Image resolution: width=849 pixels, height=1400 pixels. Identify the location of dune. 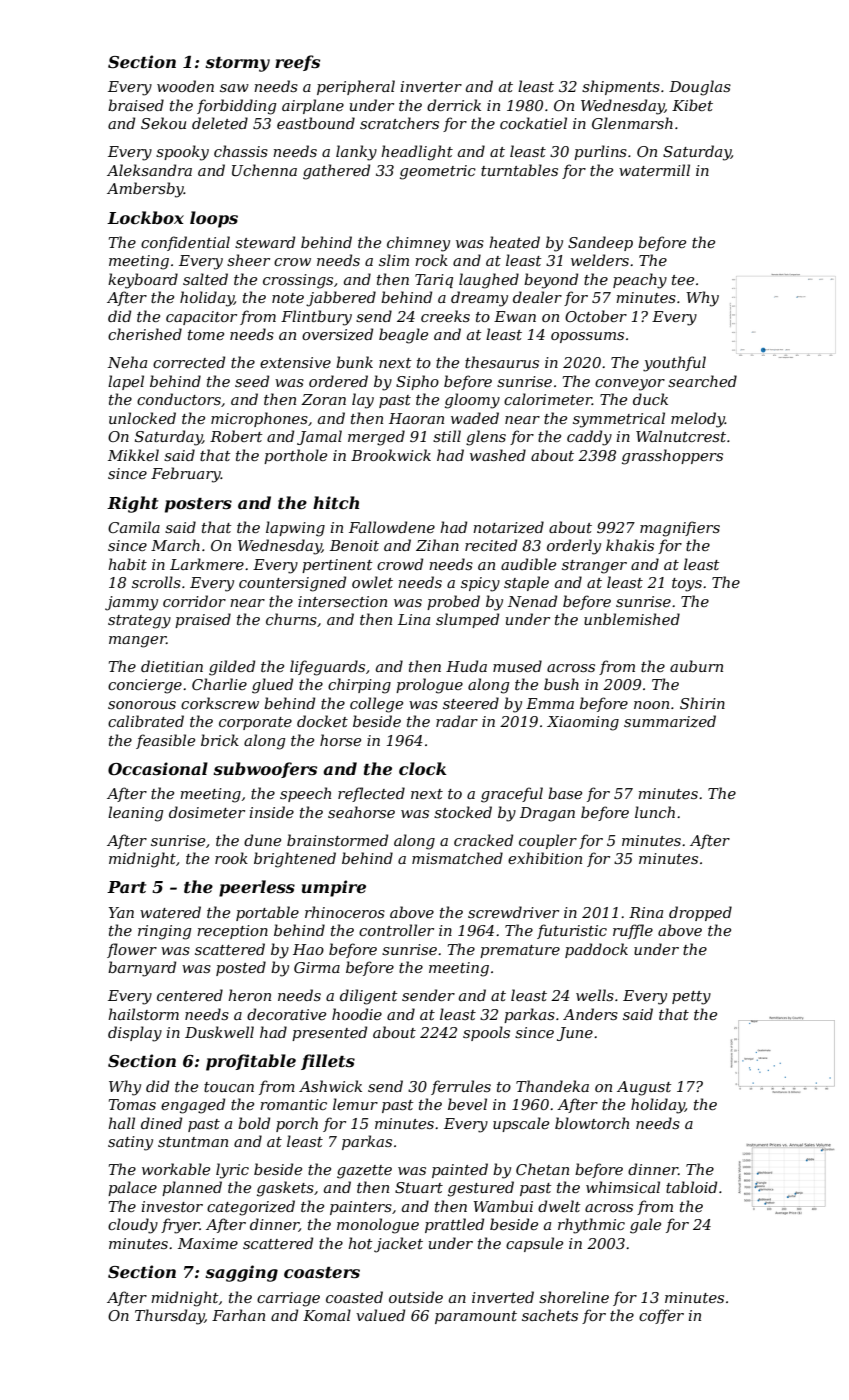
(262, 840).
